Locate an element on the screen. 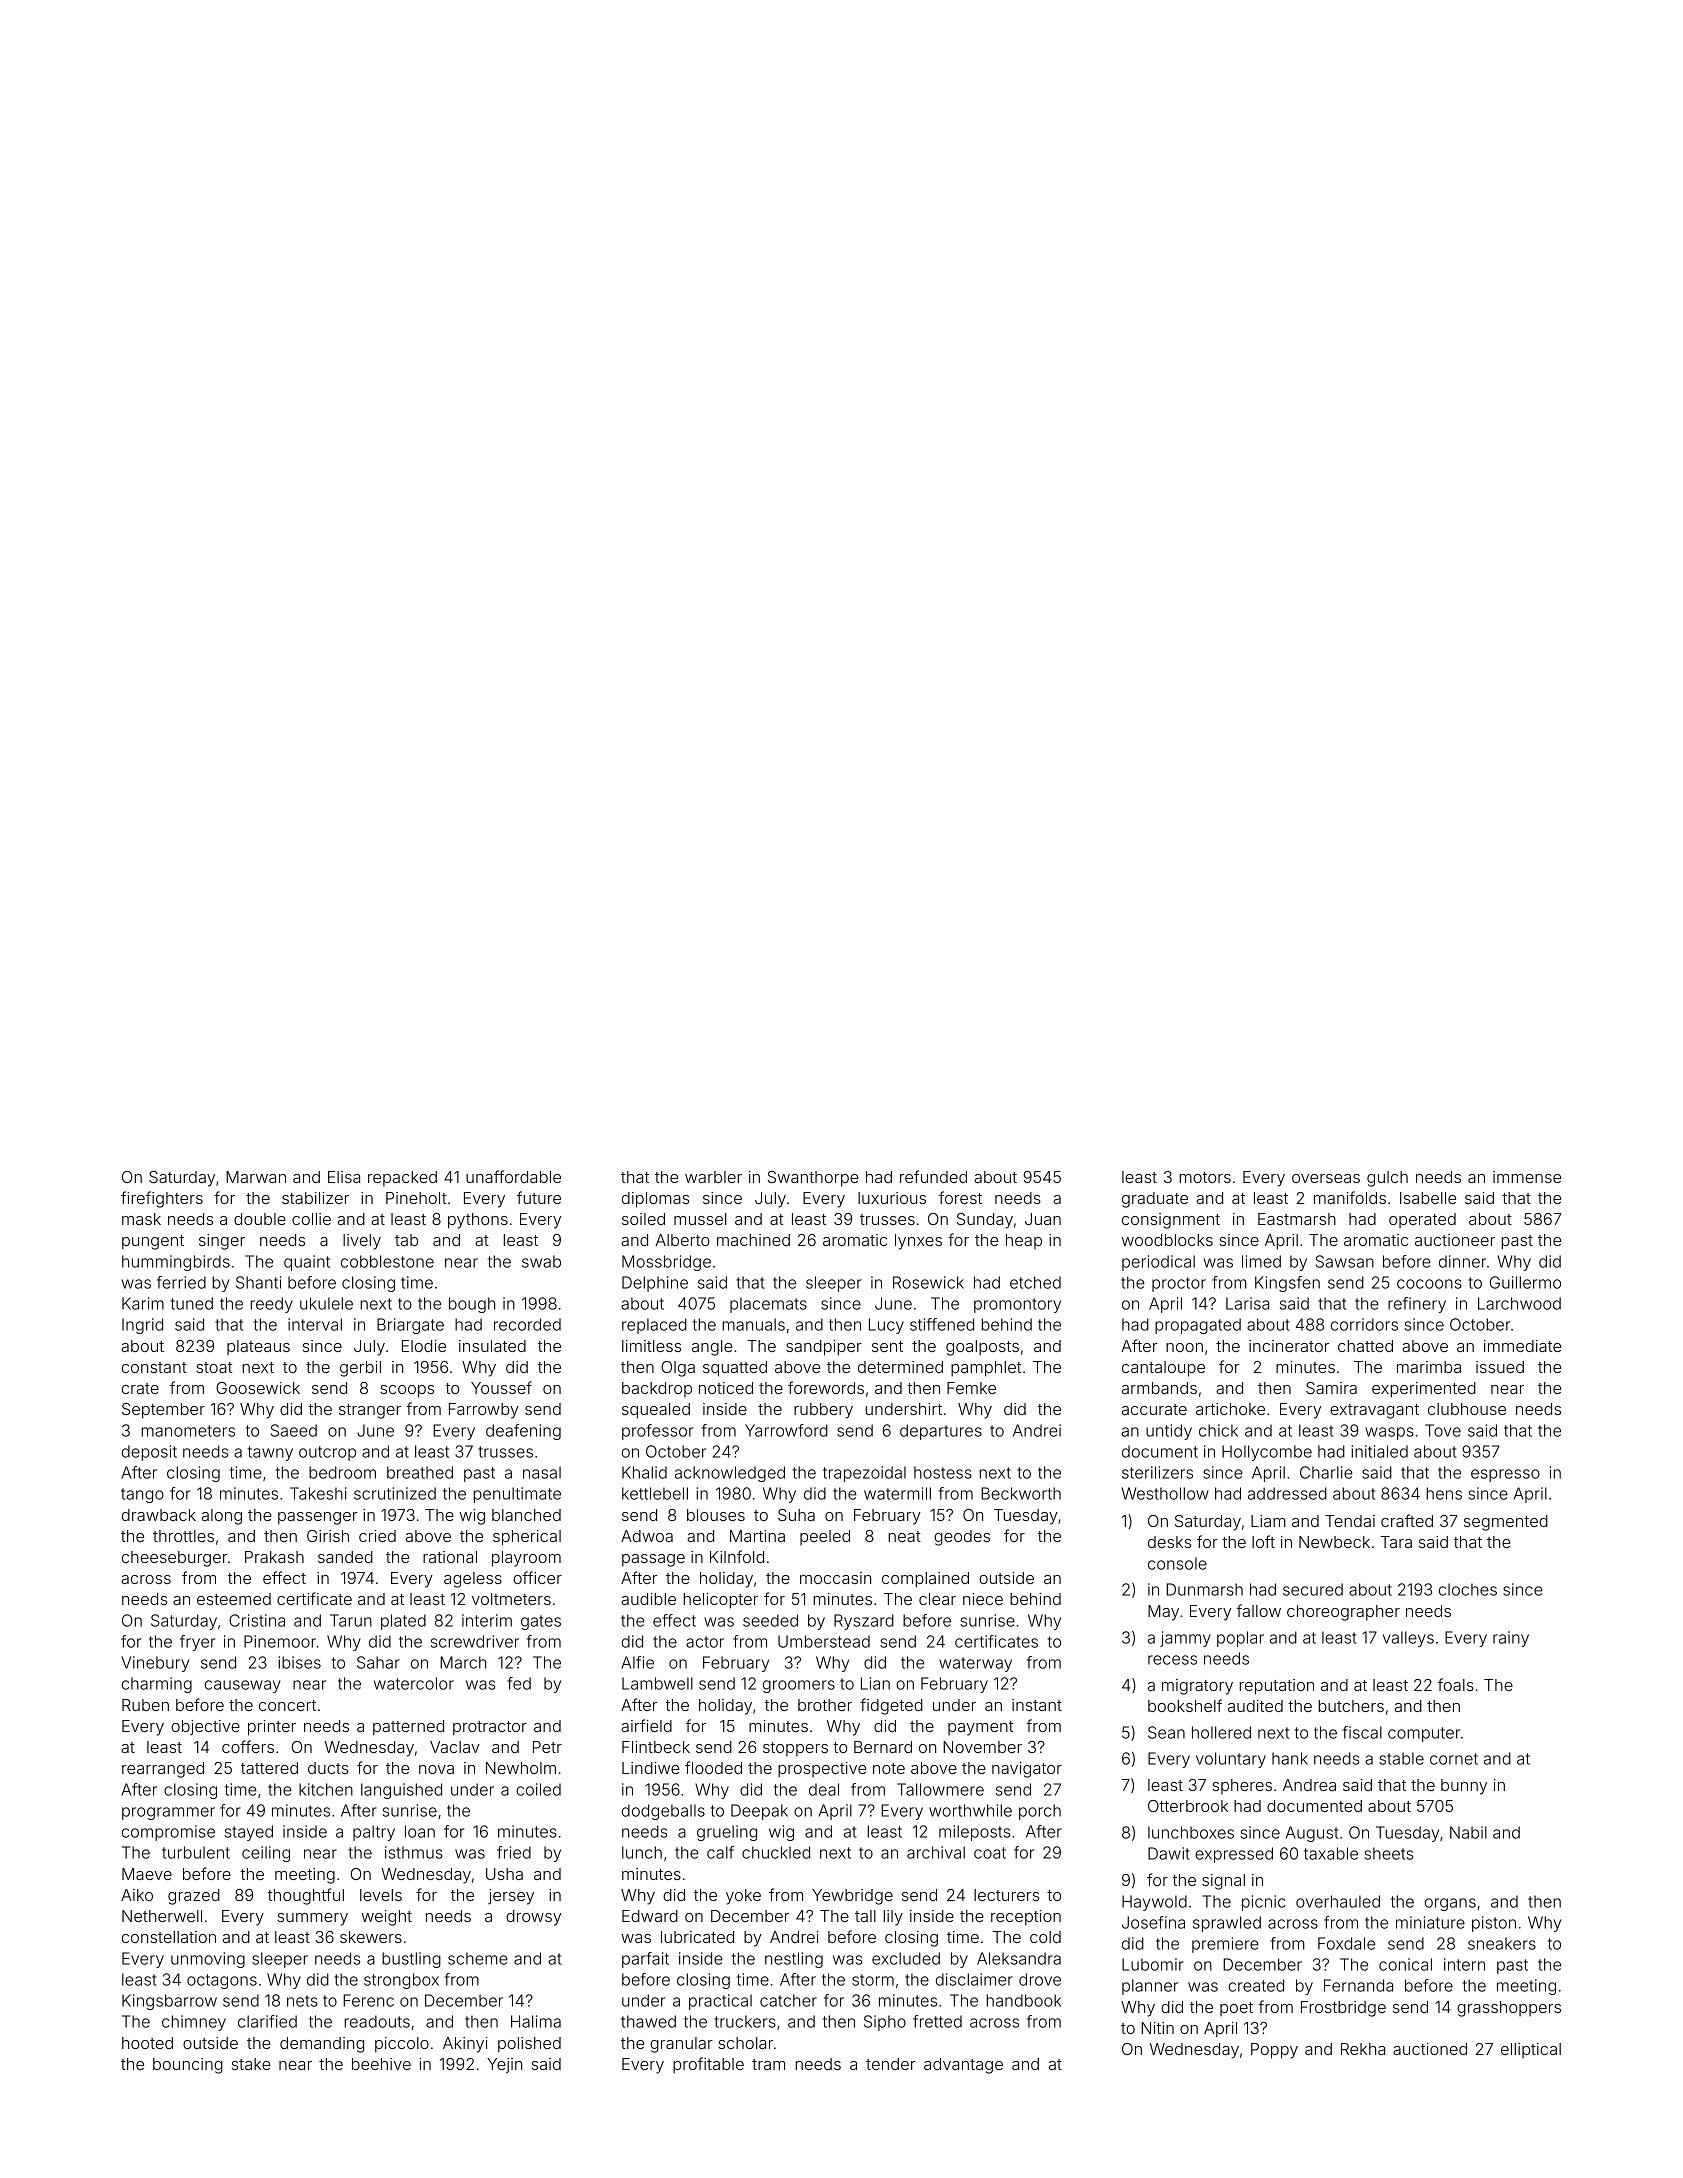 Image resolution: width=1683 pixels, height=2178 pixels. hollered is located at coordinates (1221, 1732).
